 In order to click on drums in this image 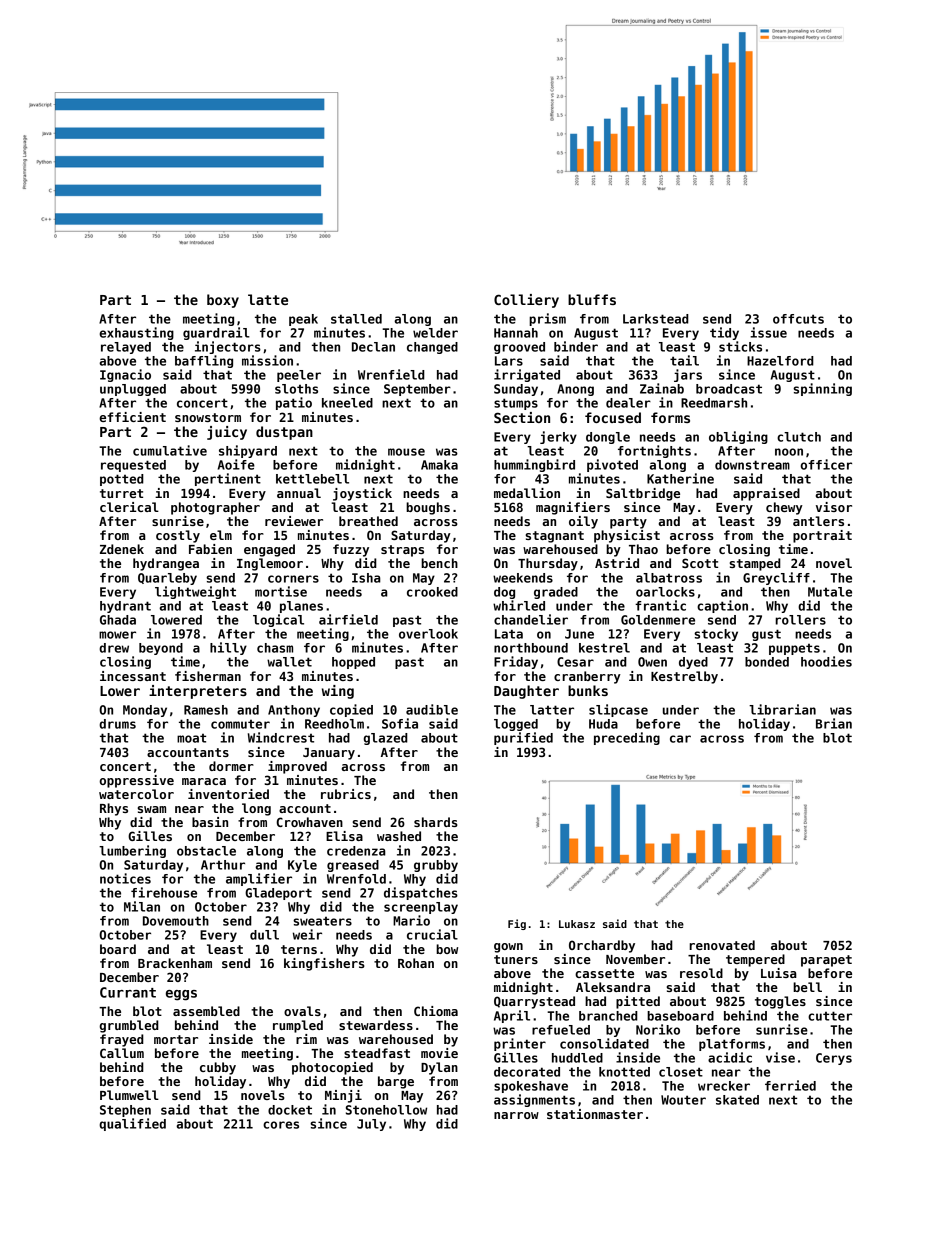, I will do `click(117, 724)`.
